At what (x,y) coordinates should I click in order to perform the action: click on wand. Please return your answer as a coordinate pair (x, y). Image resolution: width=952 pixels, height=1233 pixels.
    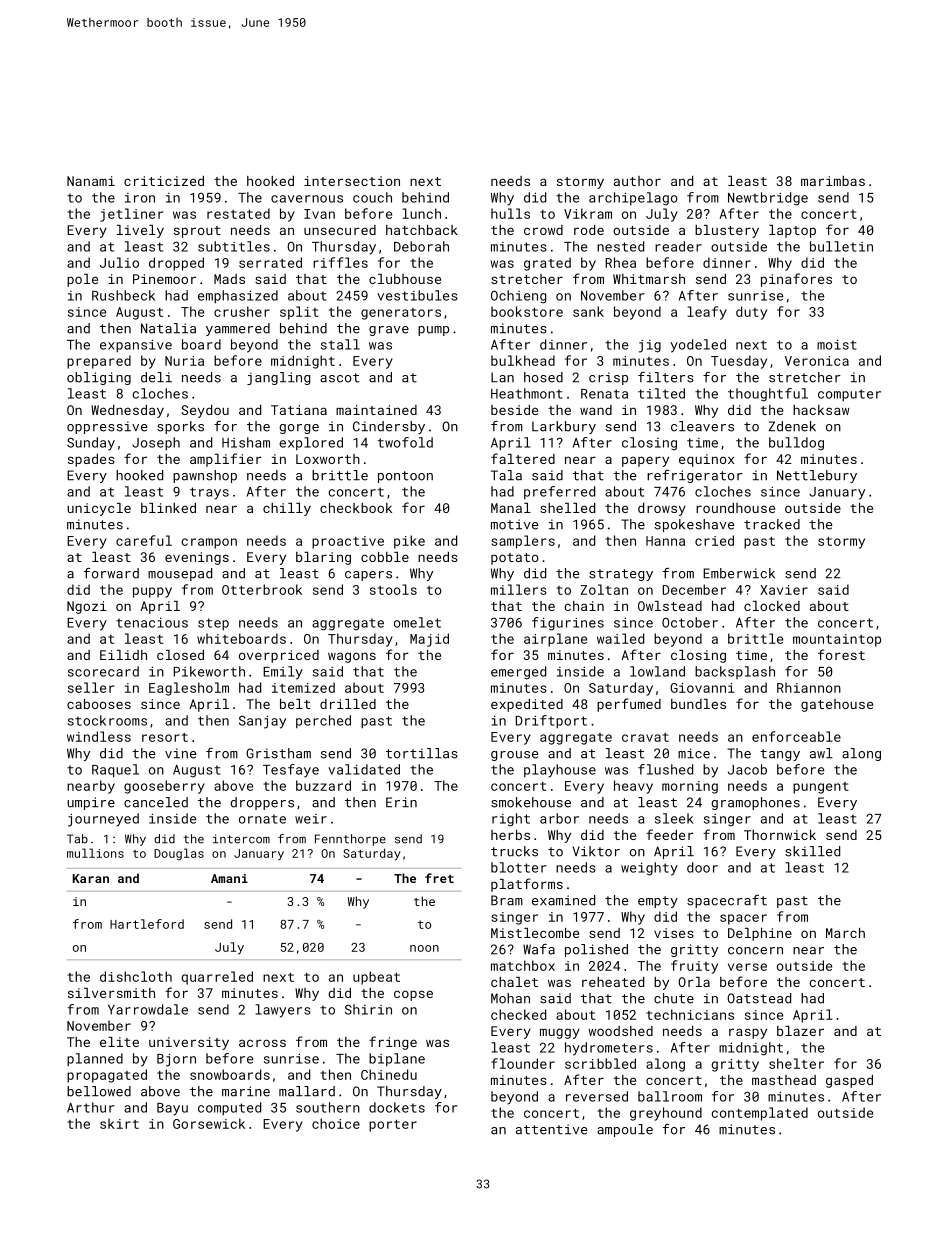
    Looking at the image, I should click on (596, 410).
